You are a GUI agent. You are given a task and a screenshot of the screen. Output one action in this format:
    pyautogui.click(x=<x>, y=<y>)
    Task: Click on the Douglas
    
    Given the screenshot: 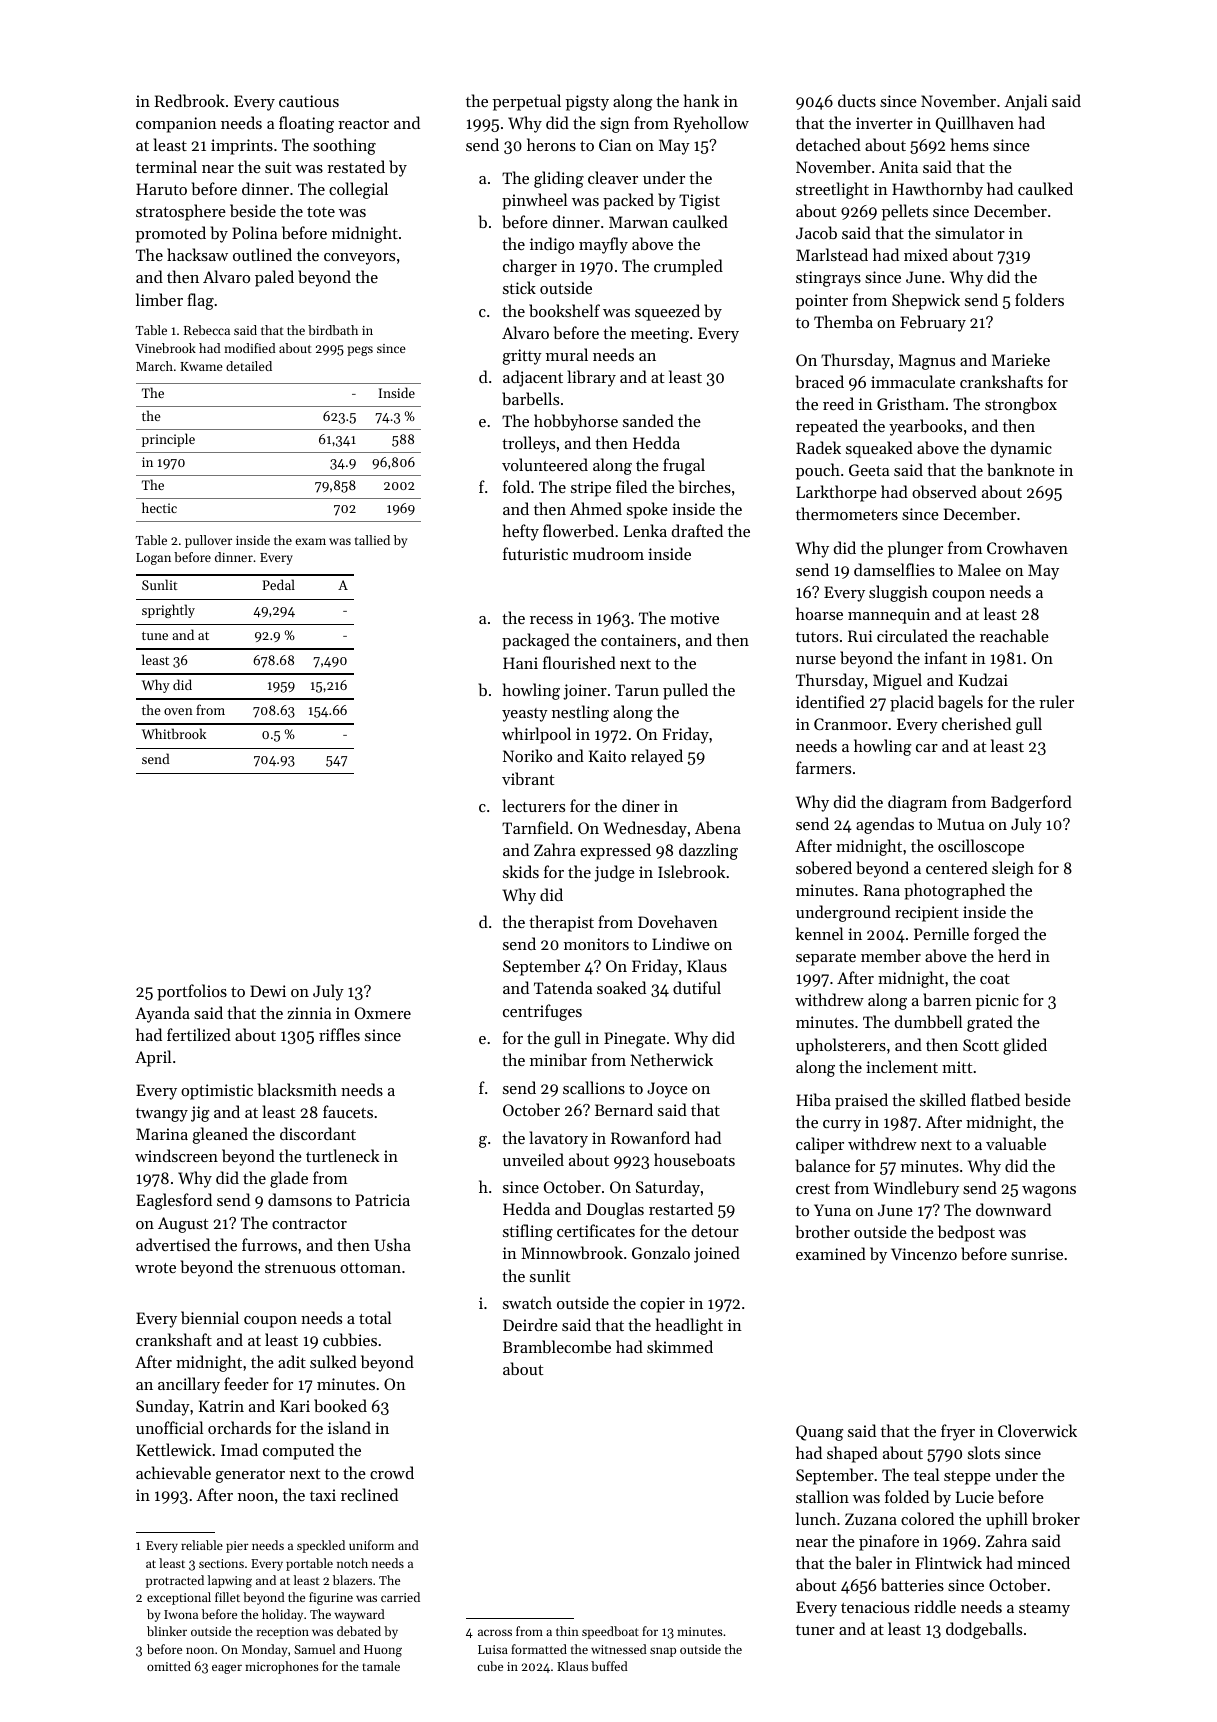 What is the action you would take?
    pyautogui.click(x=615, y=1210)
